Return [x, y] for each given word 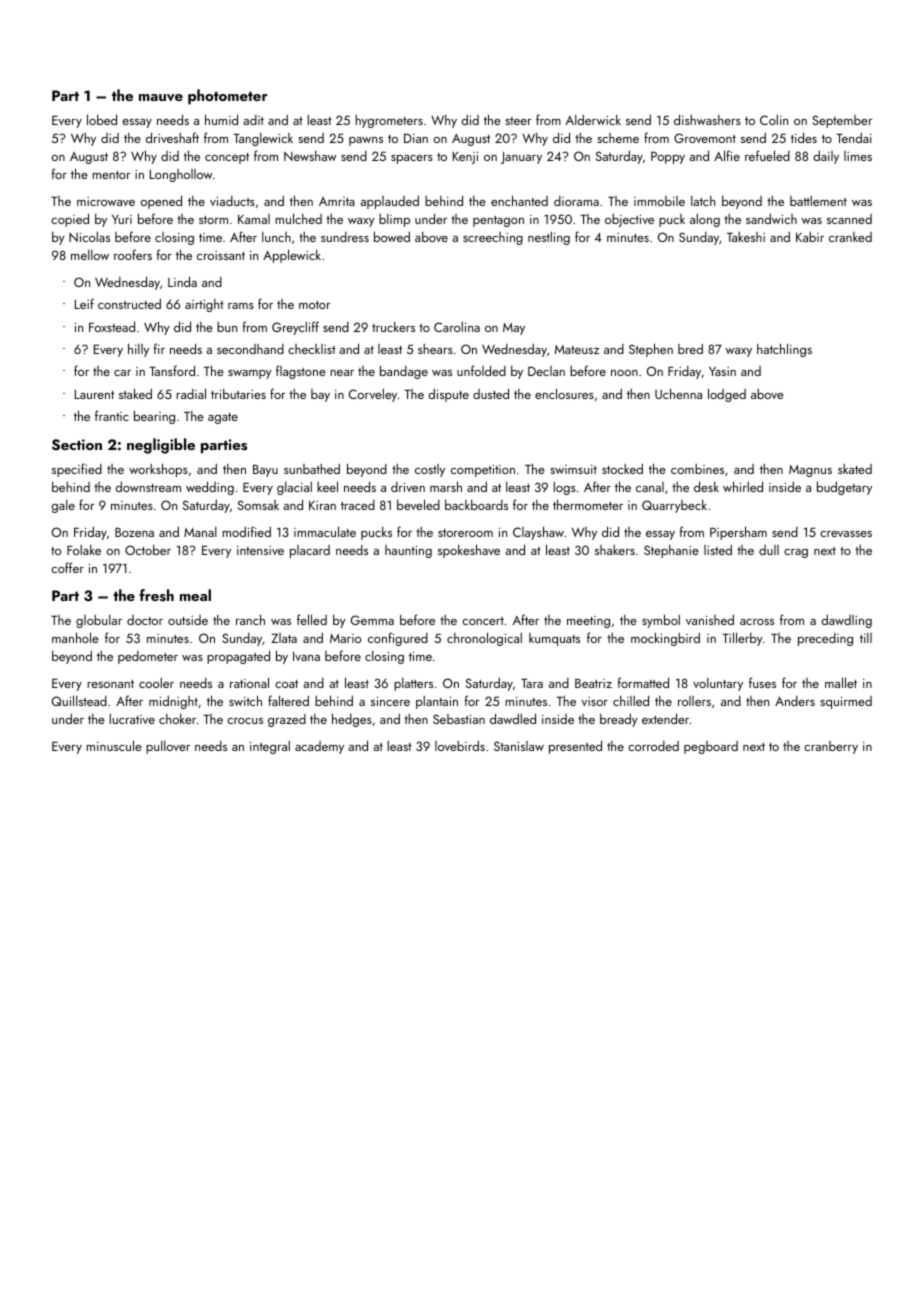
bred [690, 348]
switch [245, 700]
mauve [161, 98]
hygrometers [389, 121]
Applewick [292, 256]
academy [319, 747]
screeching [493, 238]
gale [63, 506]
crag [796, 553]
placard [310, 551]
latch [703, 201]
